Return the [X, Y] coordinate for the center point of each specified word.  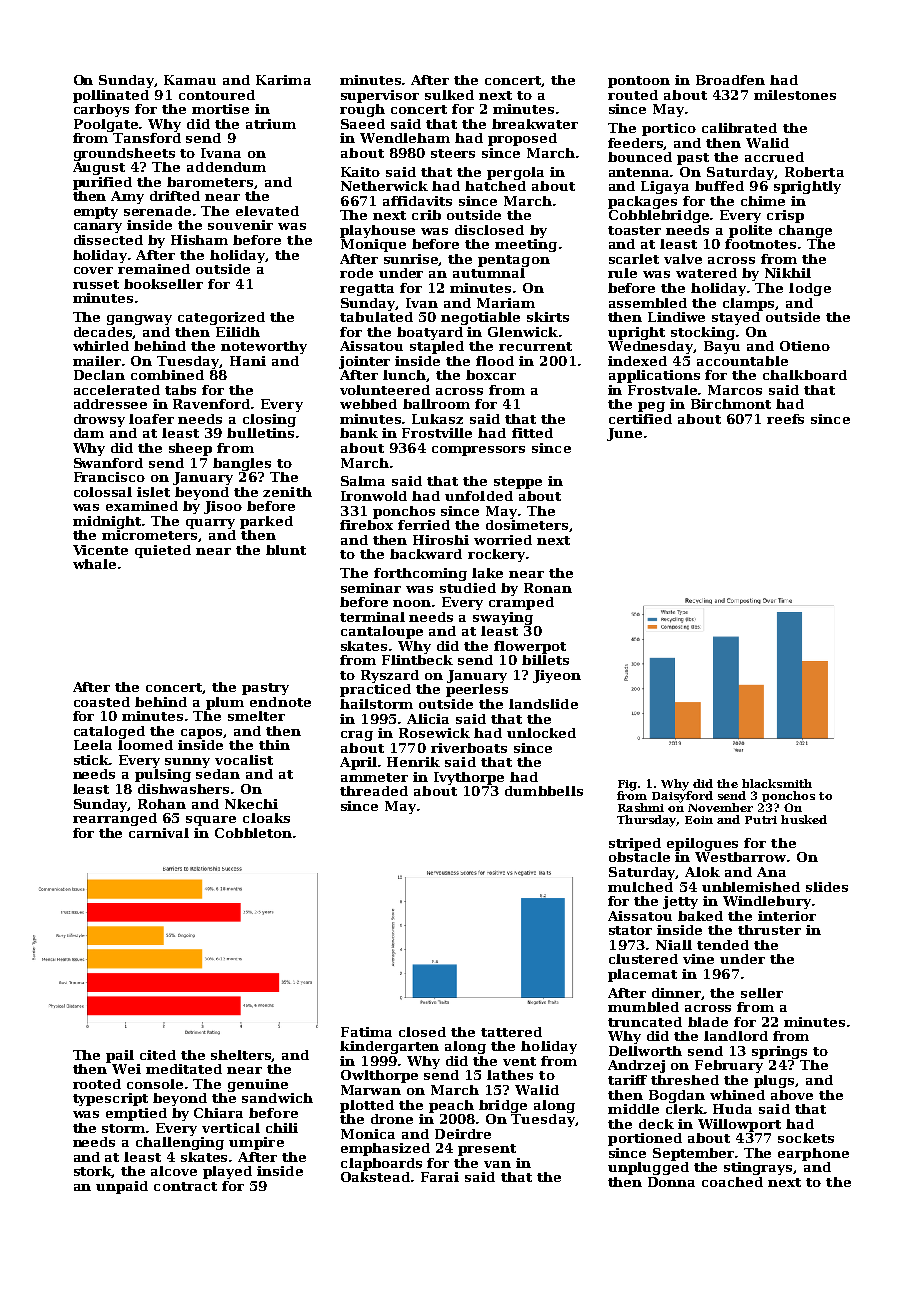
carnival [159, 833]
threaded [374, 791]
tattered [511, 1032]
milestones [795, 95]
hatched [495, 186]
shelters [241, 1056]
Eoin [699, 820]
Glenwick [523, 332]
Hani [248, 361]
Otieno [805, 346]
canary [98, 228]
